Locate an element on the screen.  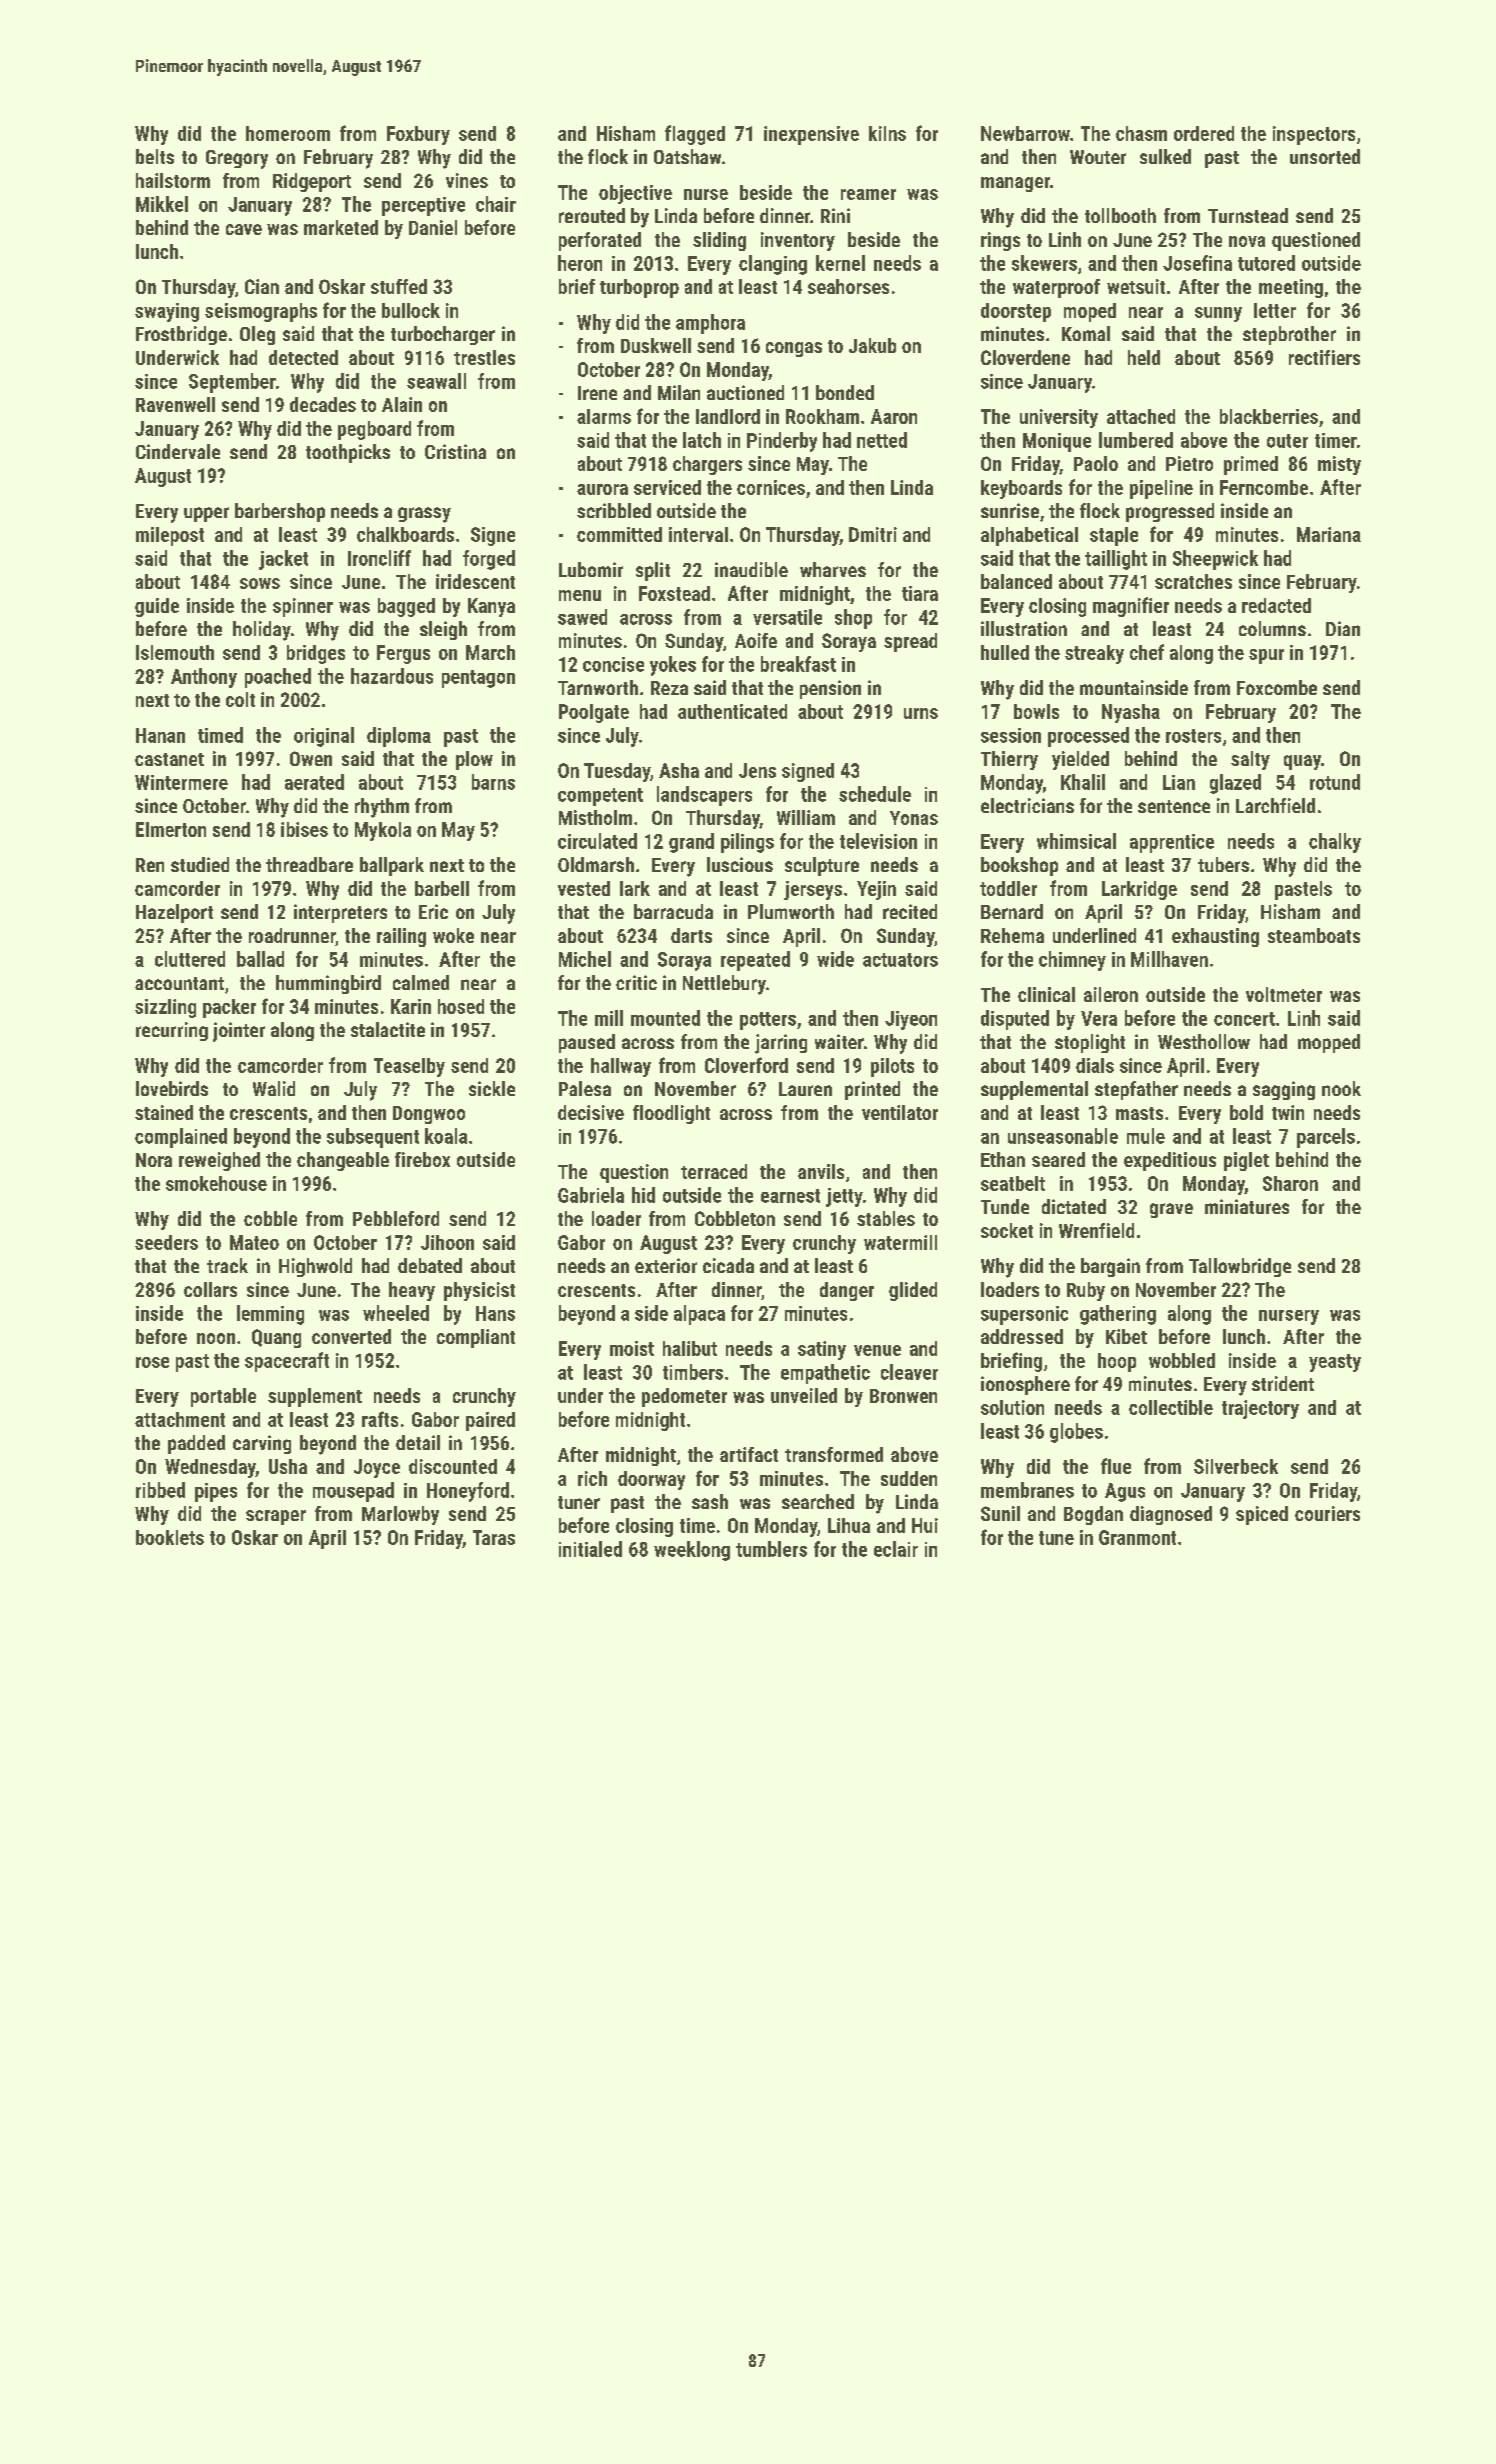
spacecraft is located at coordinates (287, 1362).
